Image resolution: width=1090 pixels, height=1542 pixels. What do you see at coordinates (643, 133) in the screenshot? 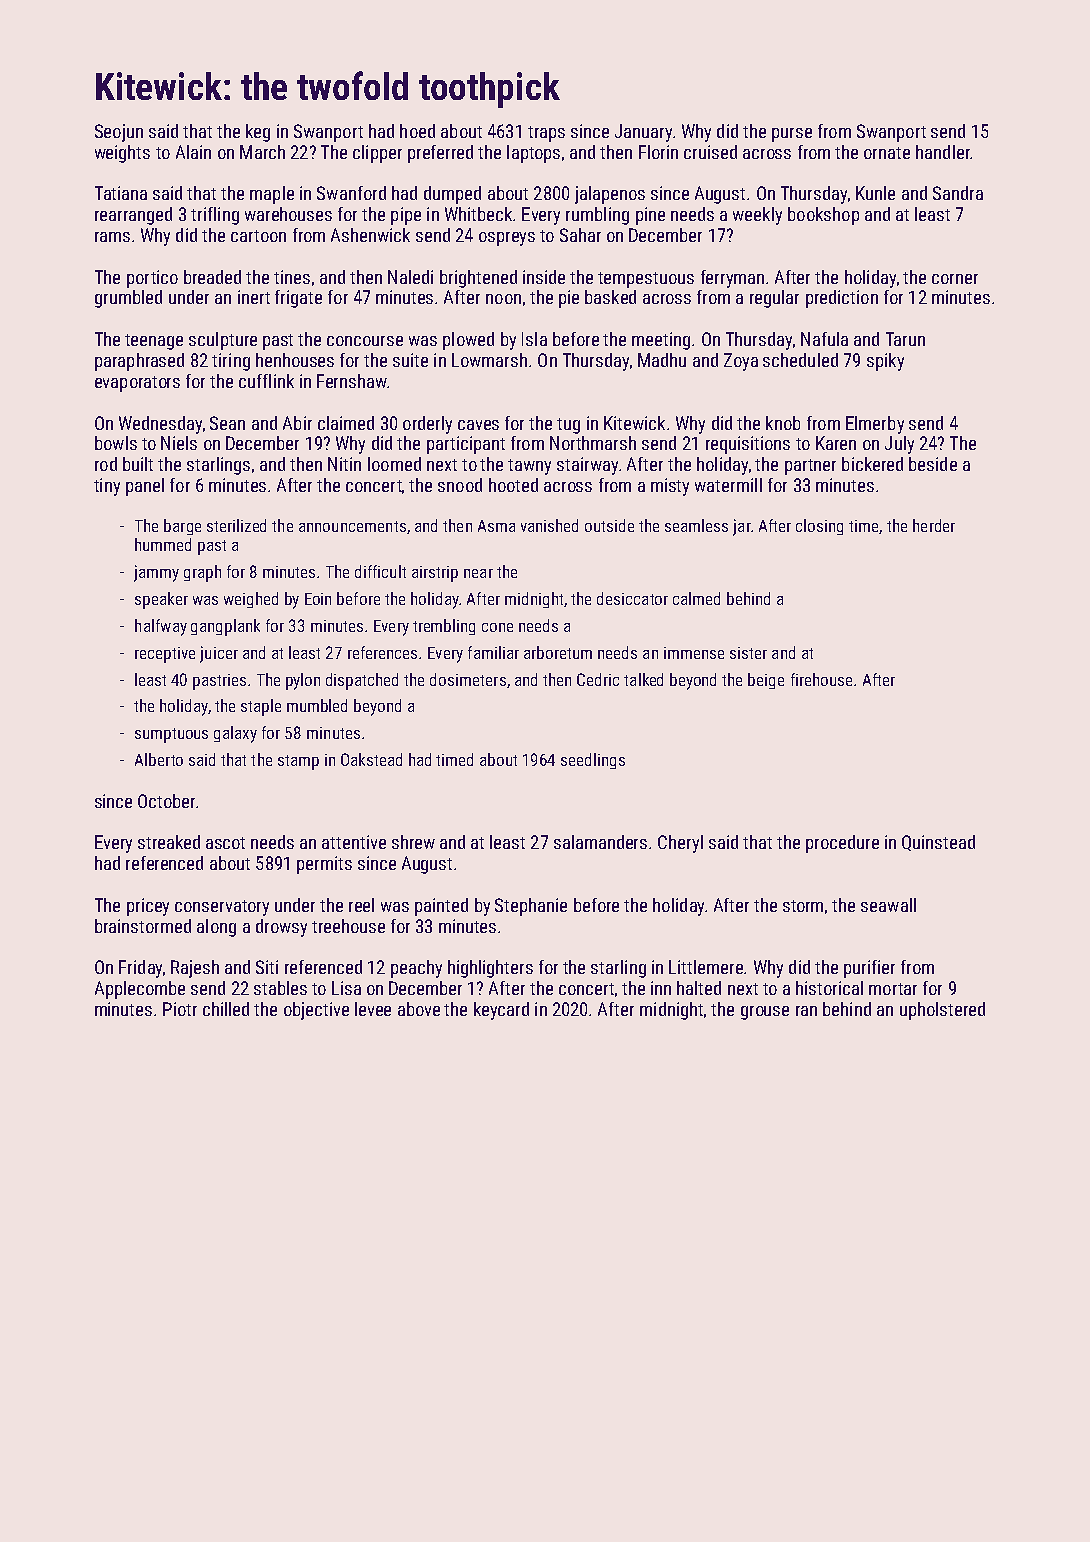
I see `January` at bounding box center [643, 133].
